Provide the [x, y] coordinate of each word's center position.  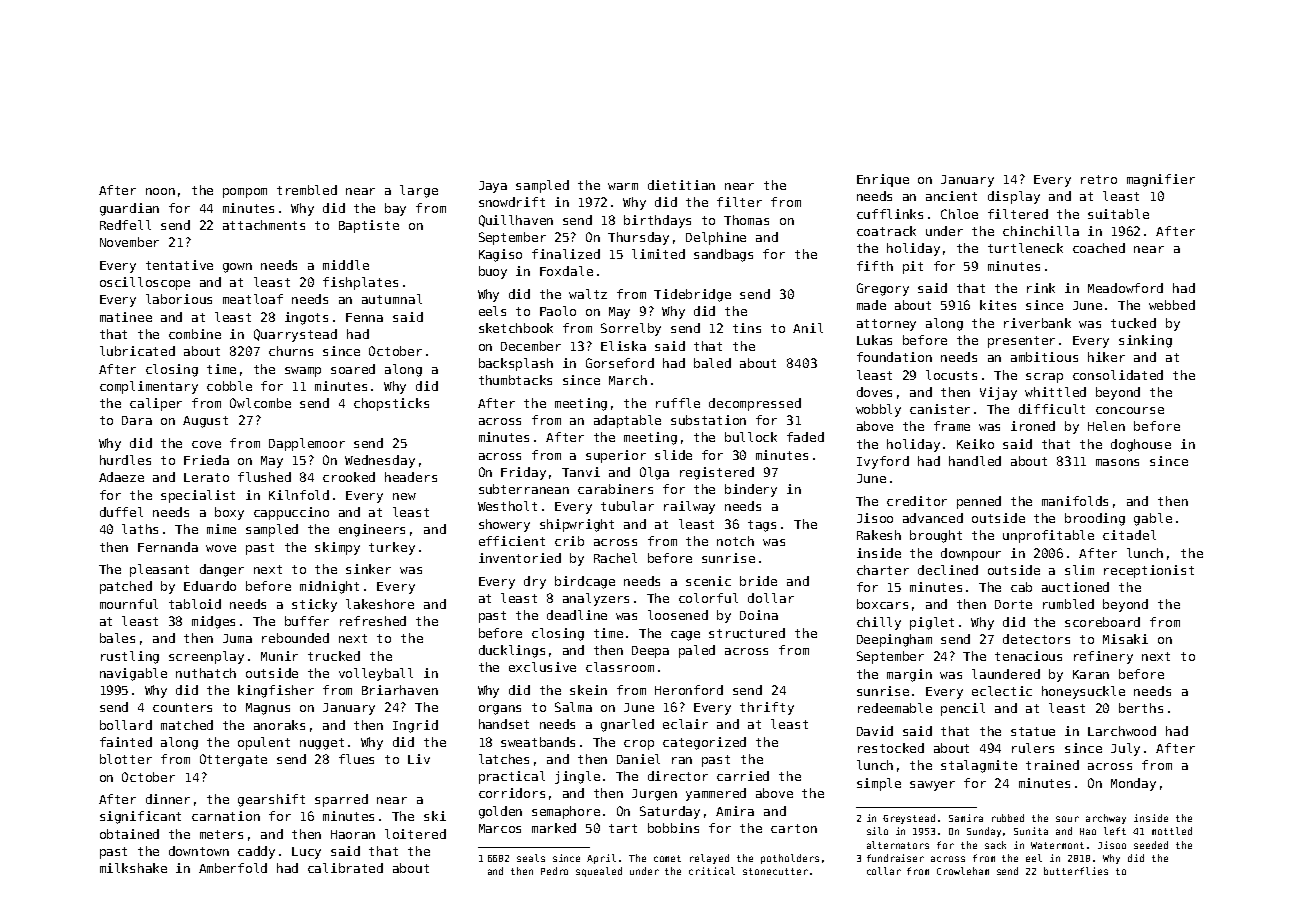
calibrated [345, 868]
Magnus [268, 709]
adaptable [627, 421]
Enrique [883, 180]
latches [504, 759]
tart [623, 828]
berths [1141, 708]
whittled [1055, 392]
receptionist [1149, 571]
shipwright [577, 525]
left [1115, 831]
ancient [951, 196]
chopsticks [391, 404]
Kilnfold [299, 495]
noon [160, 191]
